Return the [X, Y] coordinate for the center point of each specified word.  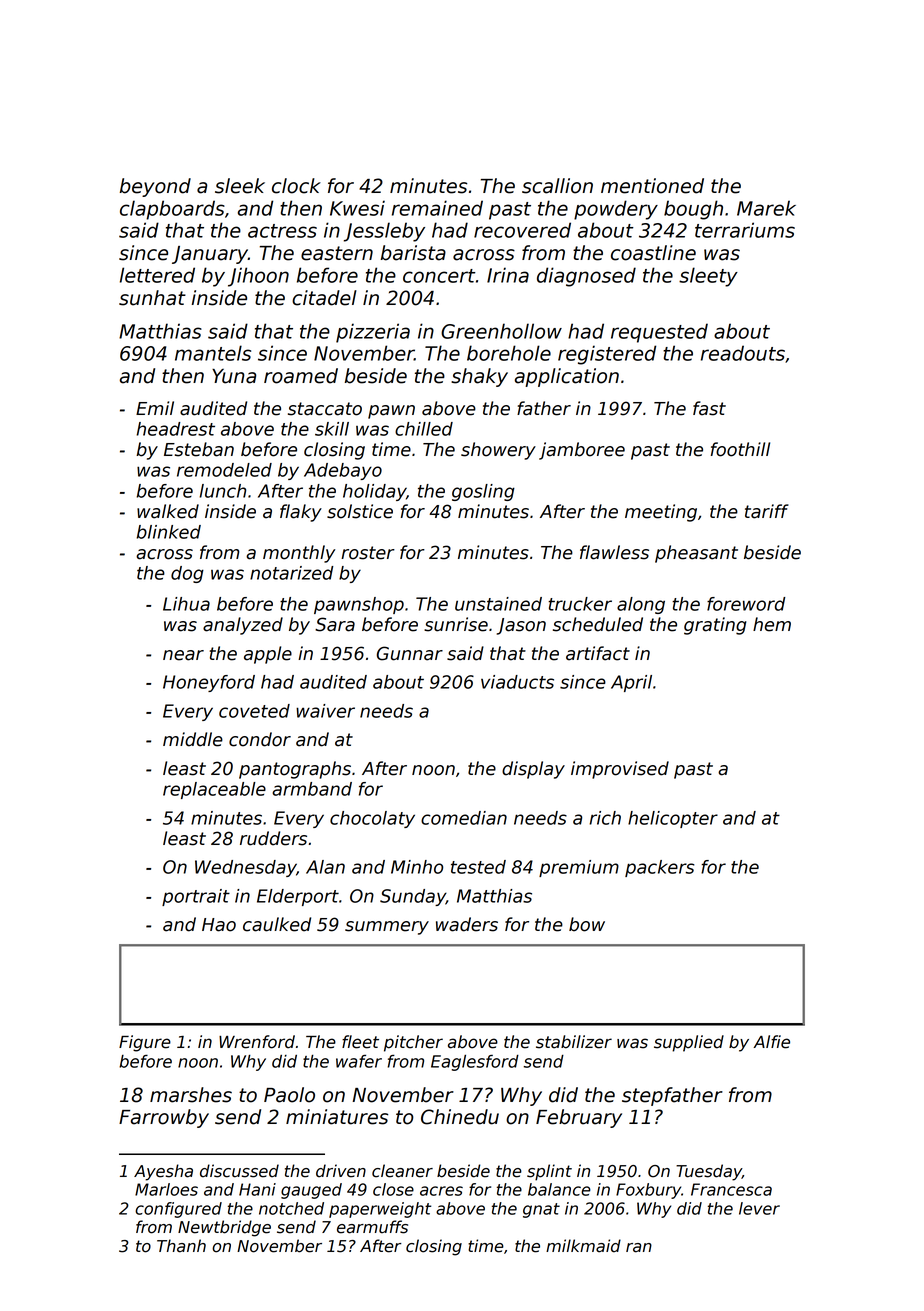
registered [607, 355]
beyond [155, 187]
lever [759, 1208]
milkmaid [583, 1246]
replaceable [214, 790]
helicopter [673, 819]
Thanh [181, 1246]
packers [660, 868]
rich [605, 818]
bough [693, 210]
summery [387, 928]
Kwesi [357, 208]
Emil [155, 408]
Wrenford [257, 1042]
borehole [509, 353]
